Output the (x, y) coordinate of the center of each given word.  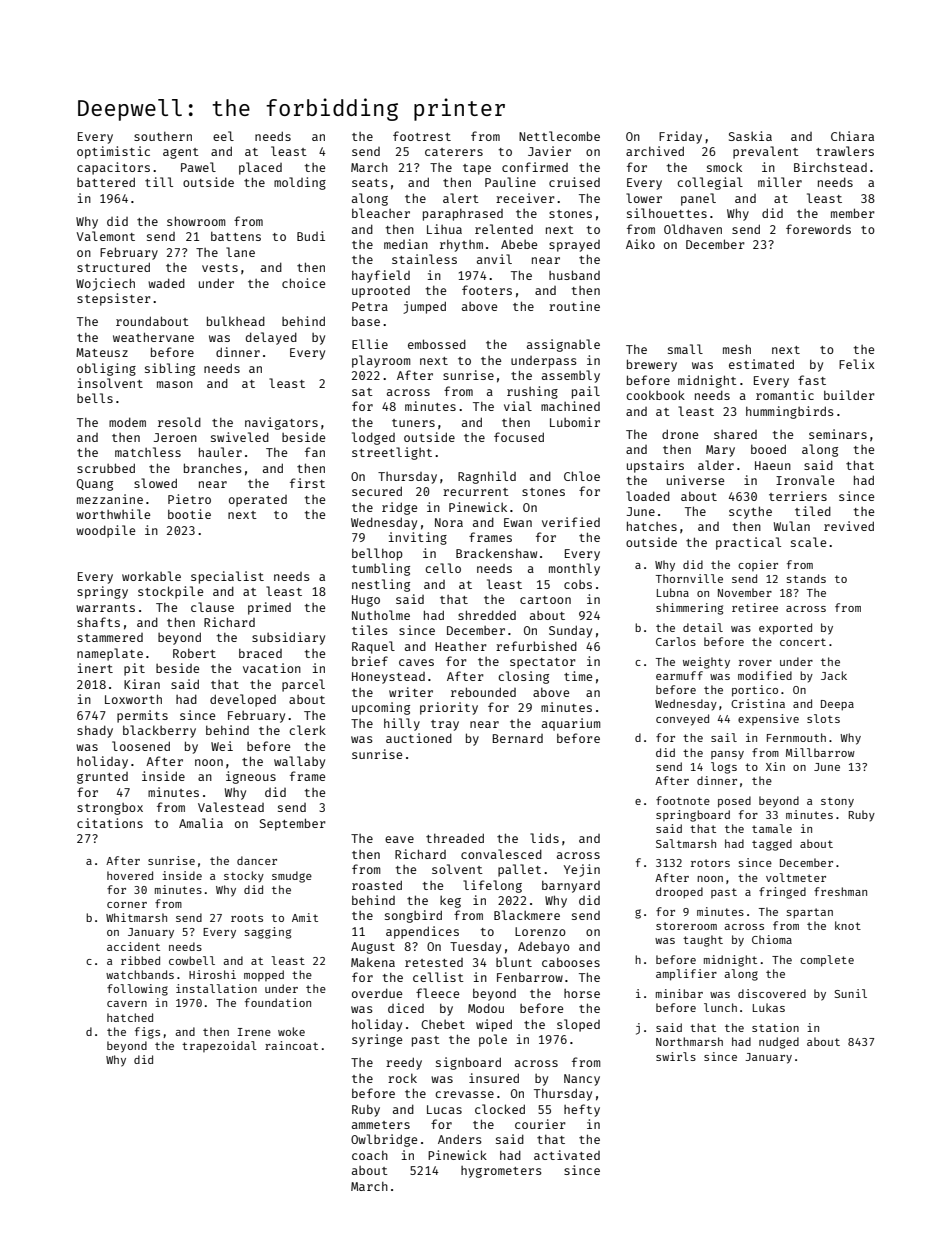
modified (765, 675)
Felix (856, 364)
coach (370, 1155)
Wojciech (105, 284)
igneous (251, 777)
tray (445, 725)
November (745, 592)
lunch (720, 1007)
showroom (196, 221)
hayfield (381, 276)
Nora (449, 522)
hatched (130, 1017)
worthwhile (113, 514)
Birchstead (830, 167)
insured (494, 1078)
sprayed (574, 246)
